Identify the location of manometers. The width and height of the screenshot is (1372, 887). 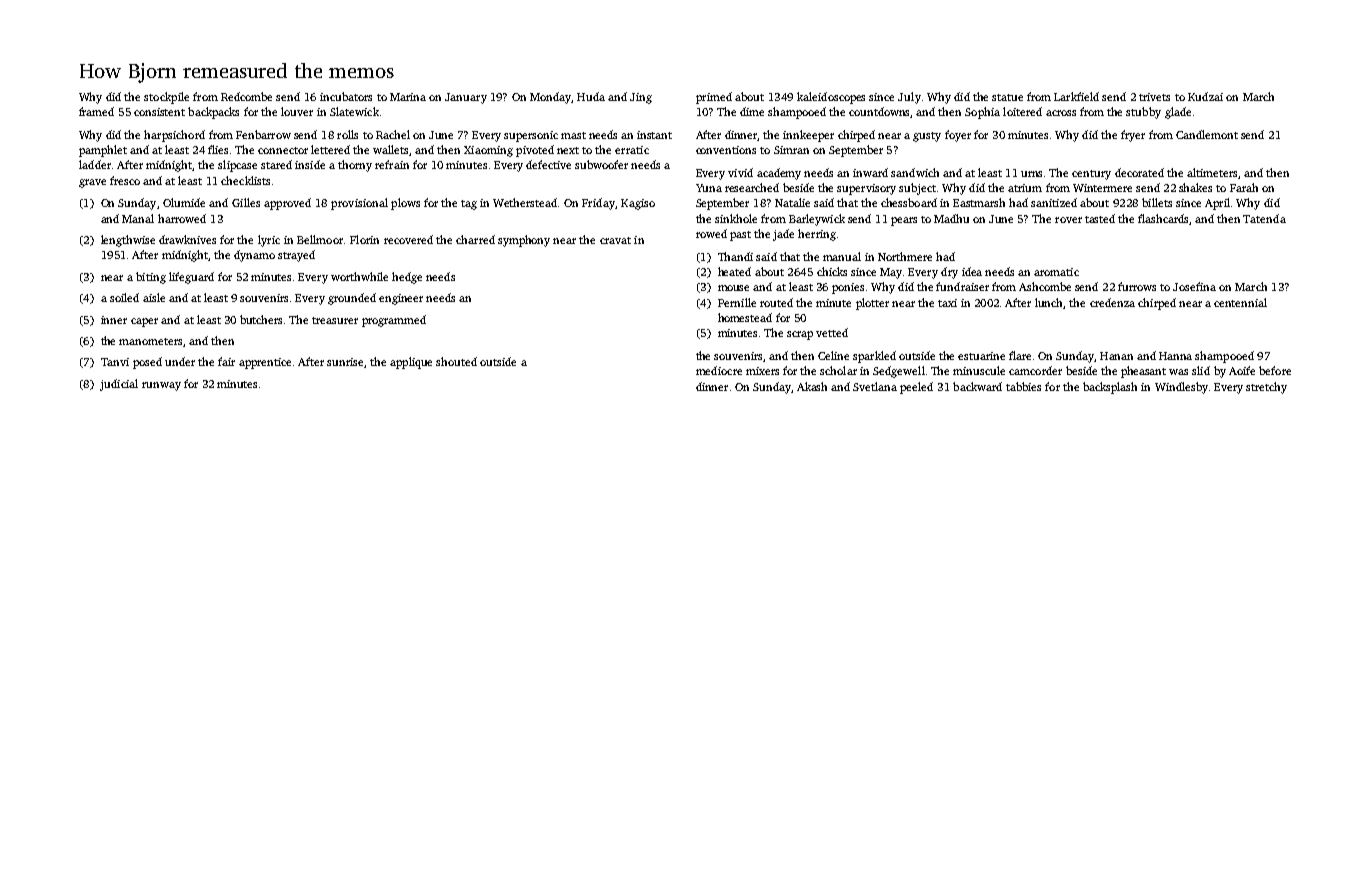
(150, 341).
